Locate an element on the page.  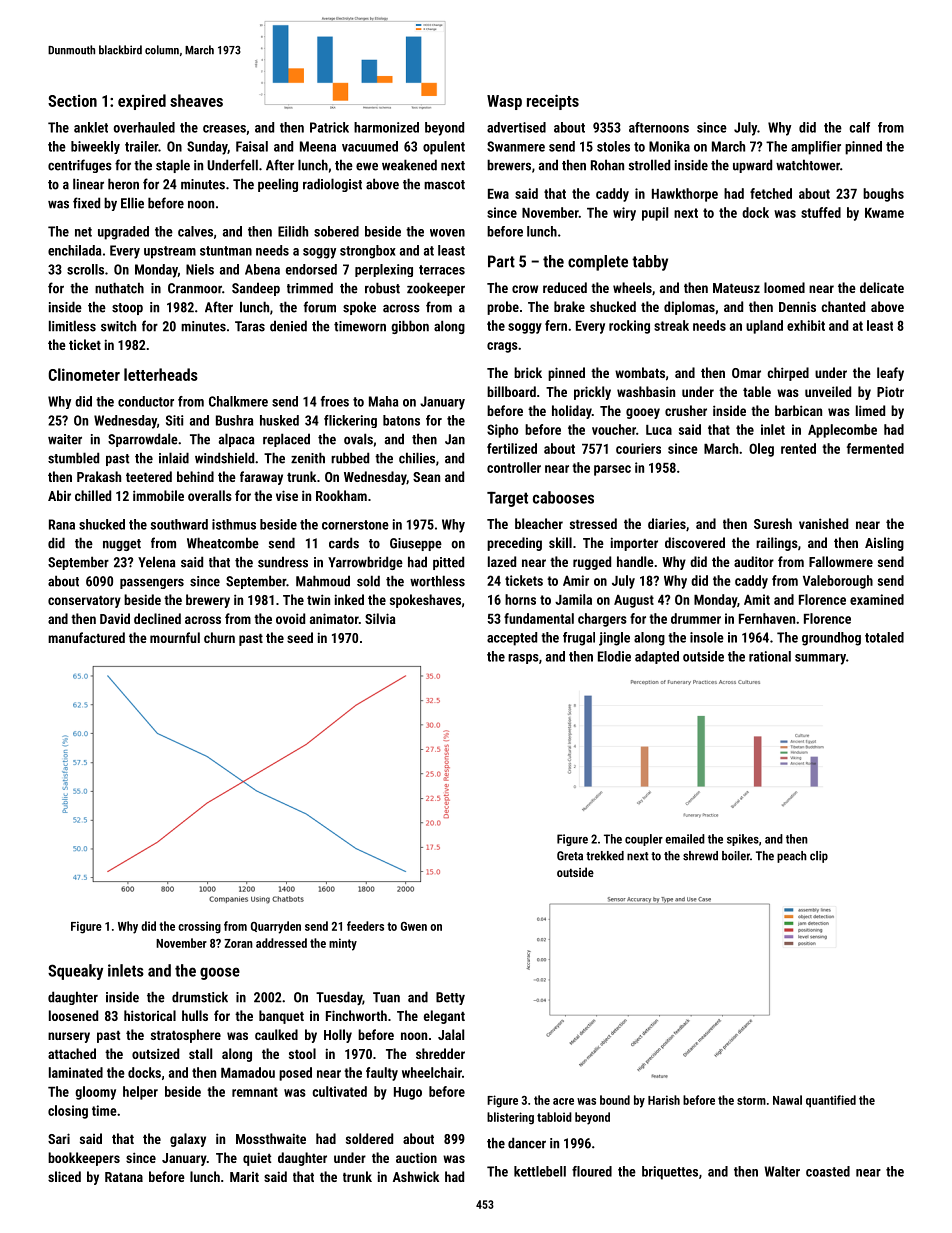
Greta is located at coordinates (570, 856).
